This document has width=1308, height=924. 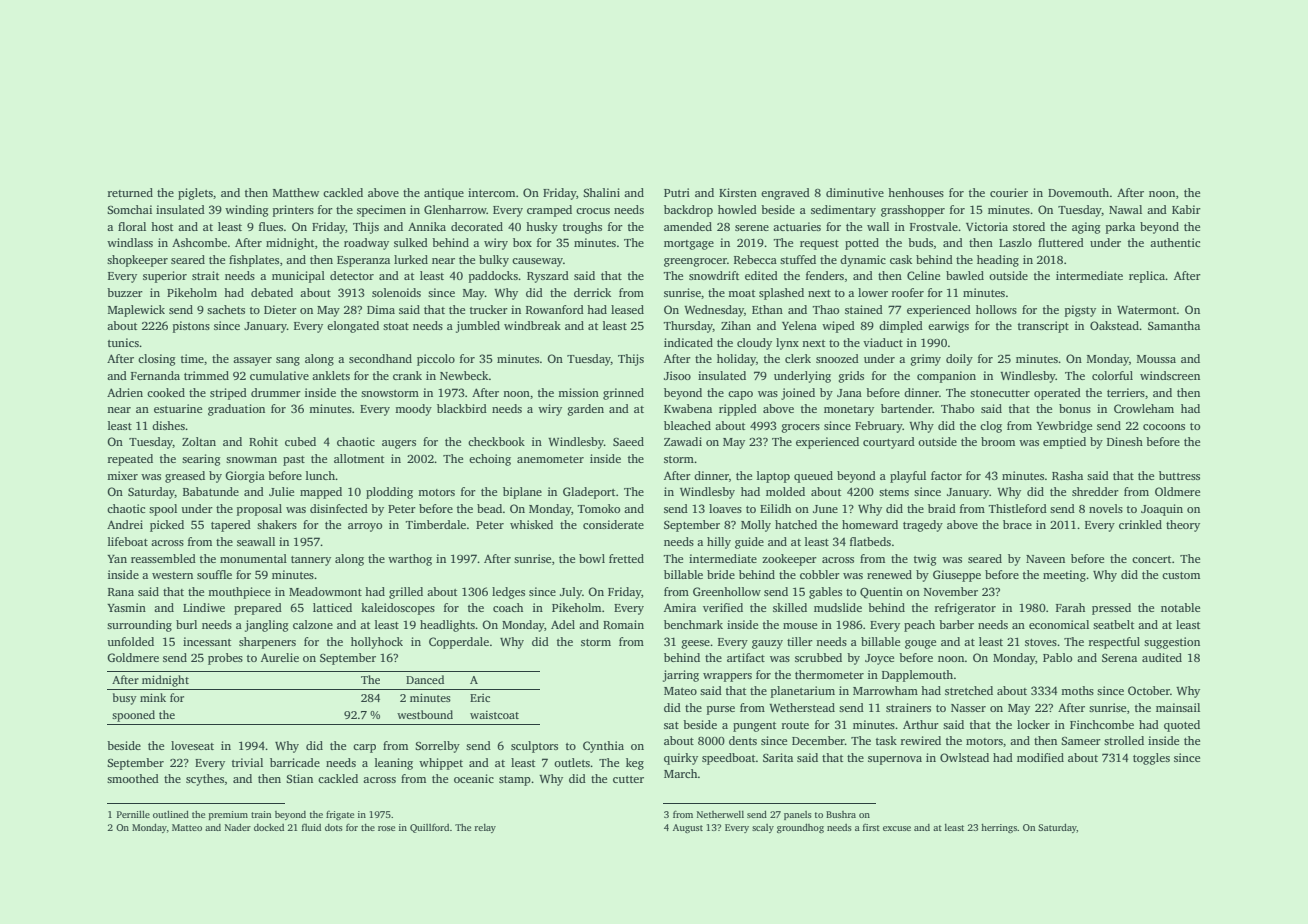 What do you see at coordinates (331, 375) in the document?
I see `anklets` at bounding box center [331, 375].
